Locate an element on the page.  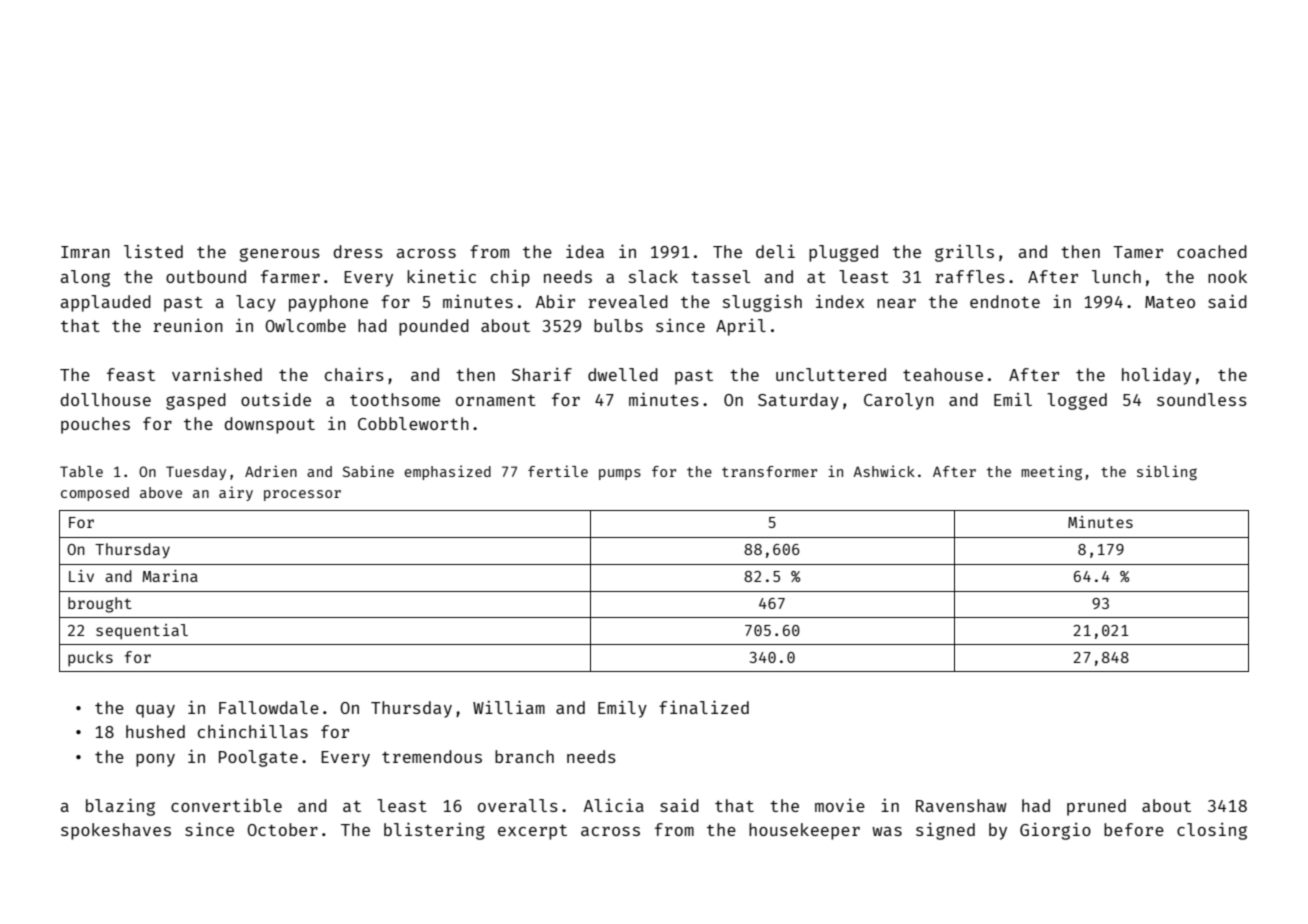
finalized is located at coordinates (704, 707).
